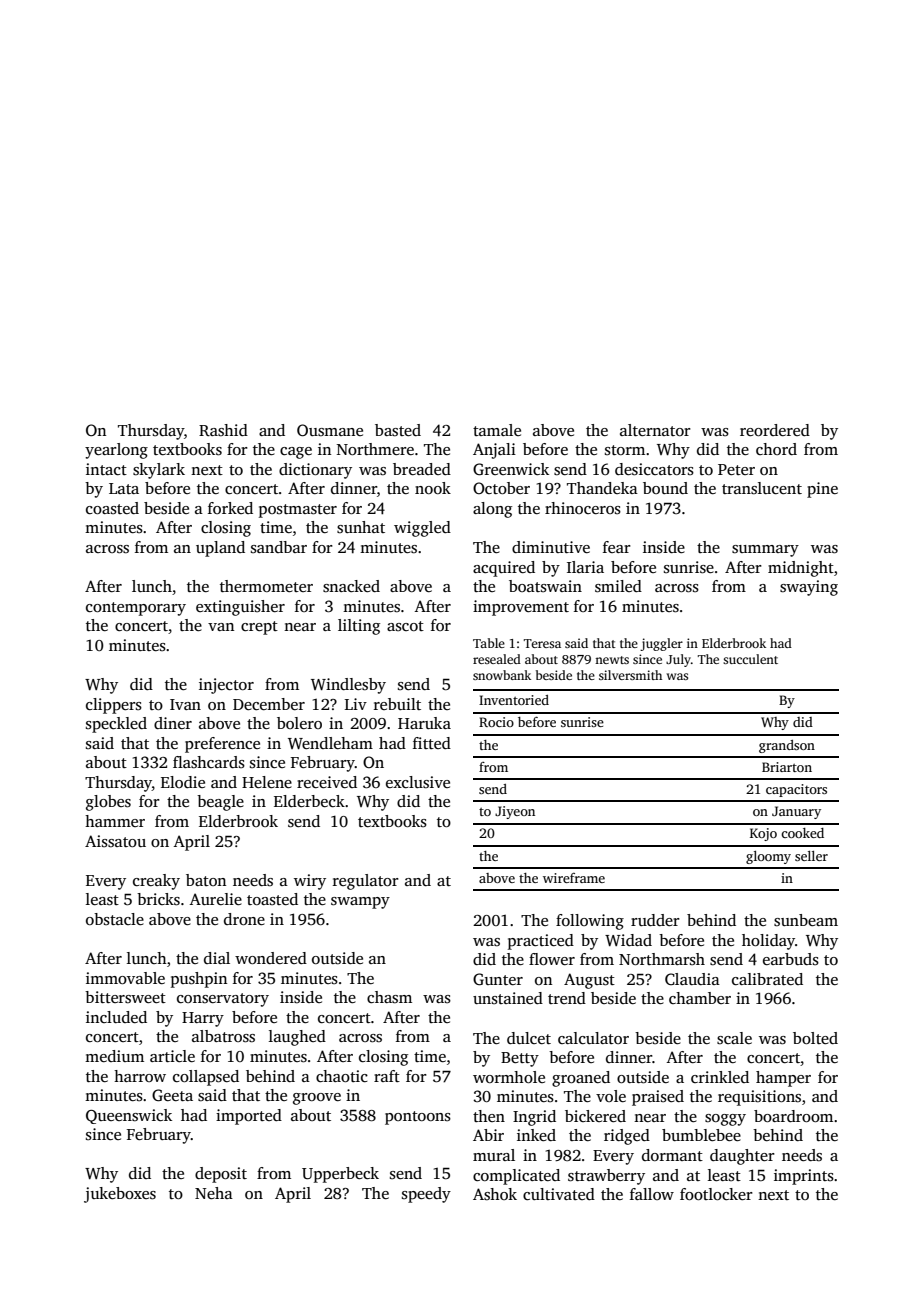 This screenshot has width=924, height=1308. Describe the element at coordinates (496, 722) in the screenshot. I see `Rocio` at that location.
